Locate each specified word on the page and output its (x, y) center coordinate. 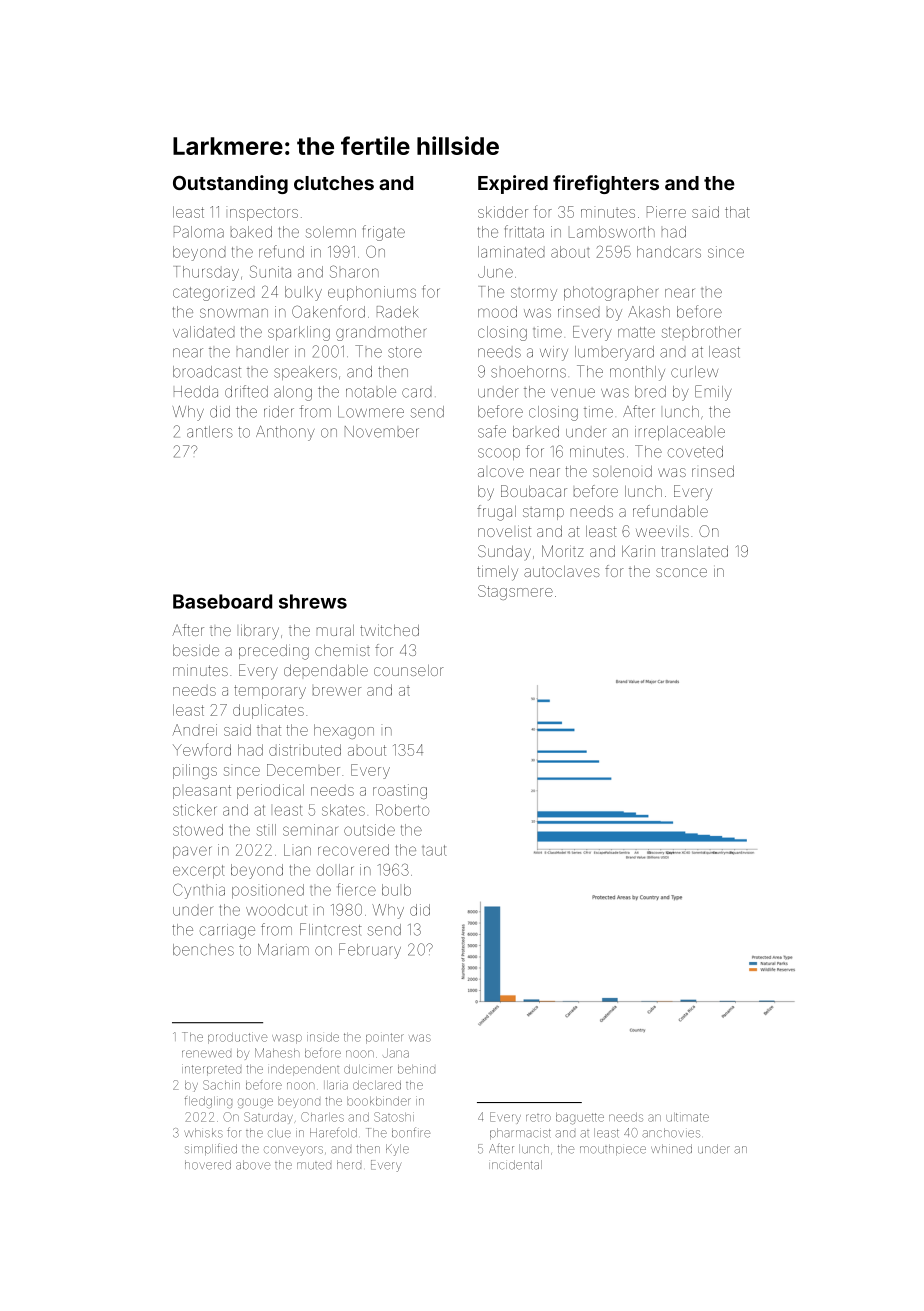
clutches (334, 183)
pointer (385, 1038)
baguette (580, 1119)
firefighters (606, 184)
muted (314, 1166)
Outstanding (230, 184)
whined (671, 1149)
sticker (195, 810)
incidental (515, 1165)
